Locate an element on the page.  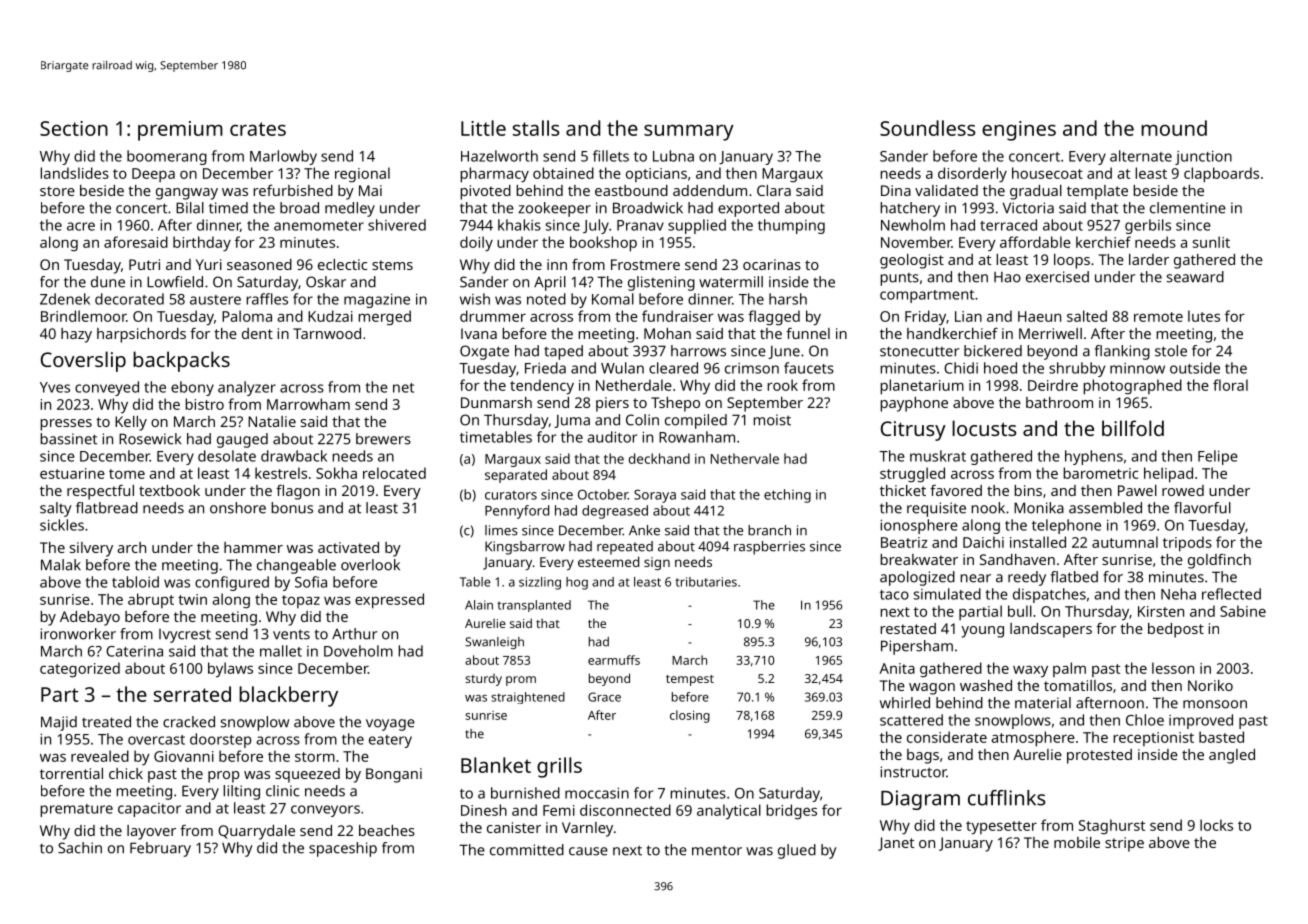
stole is located at coordinates (1171, 351).
